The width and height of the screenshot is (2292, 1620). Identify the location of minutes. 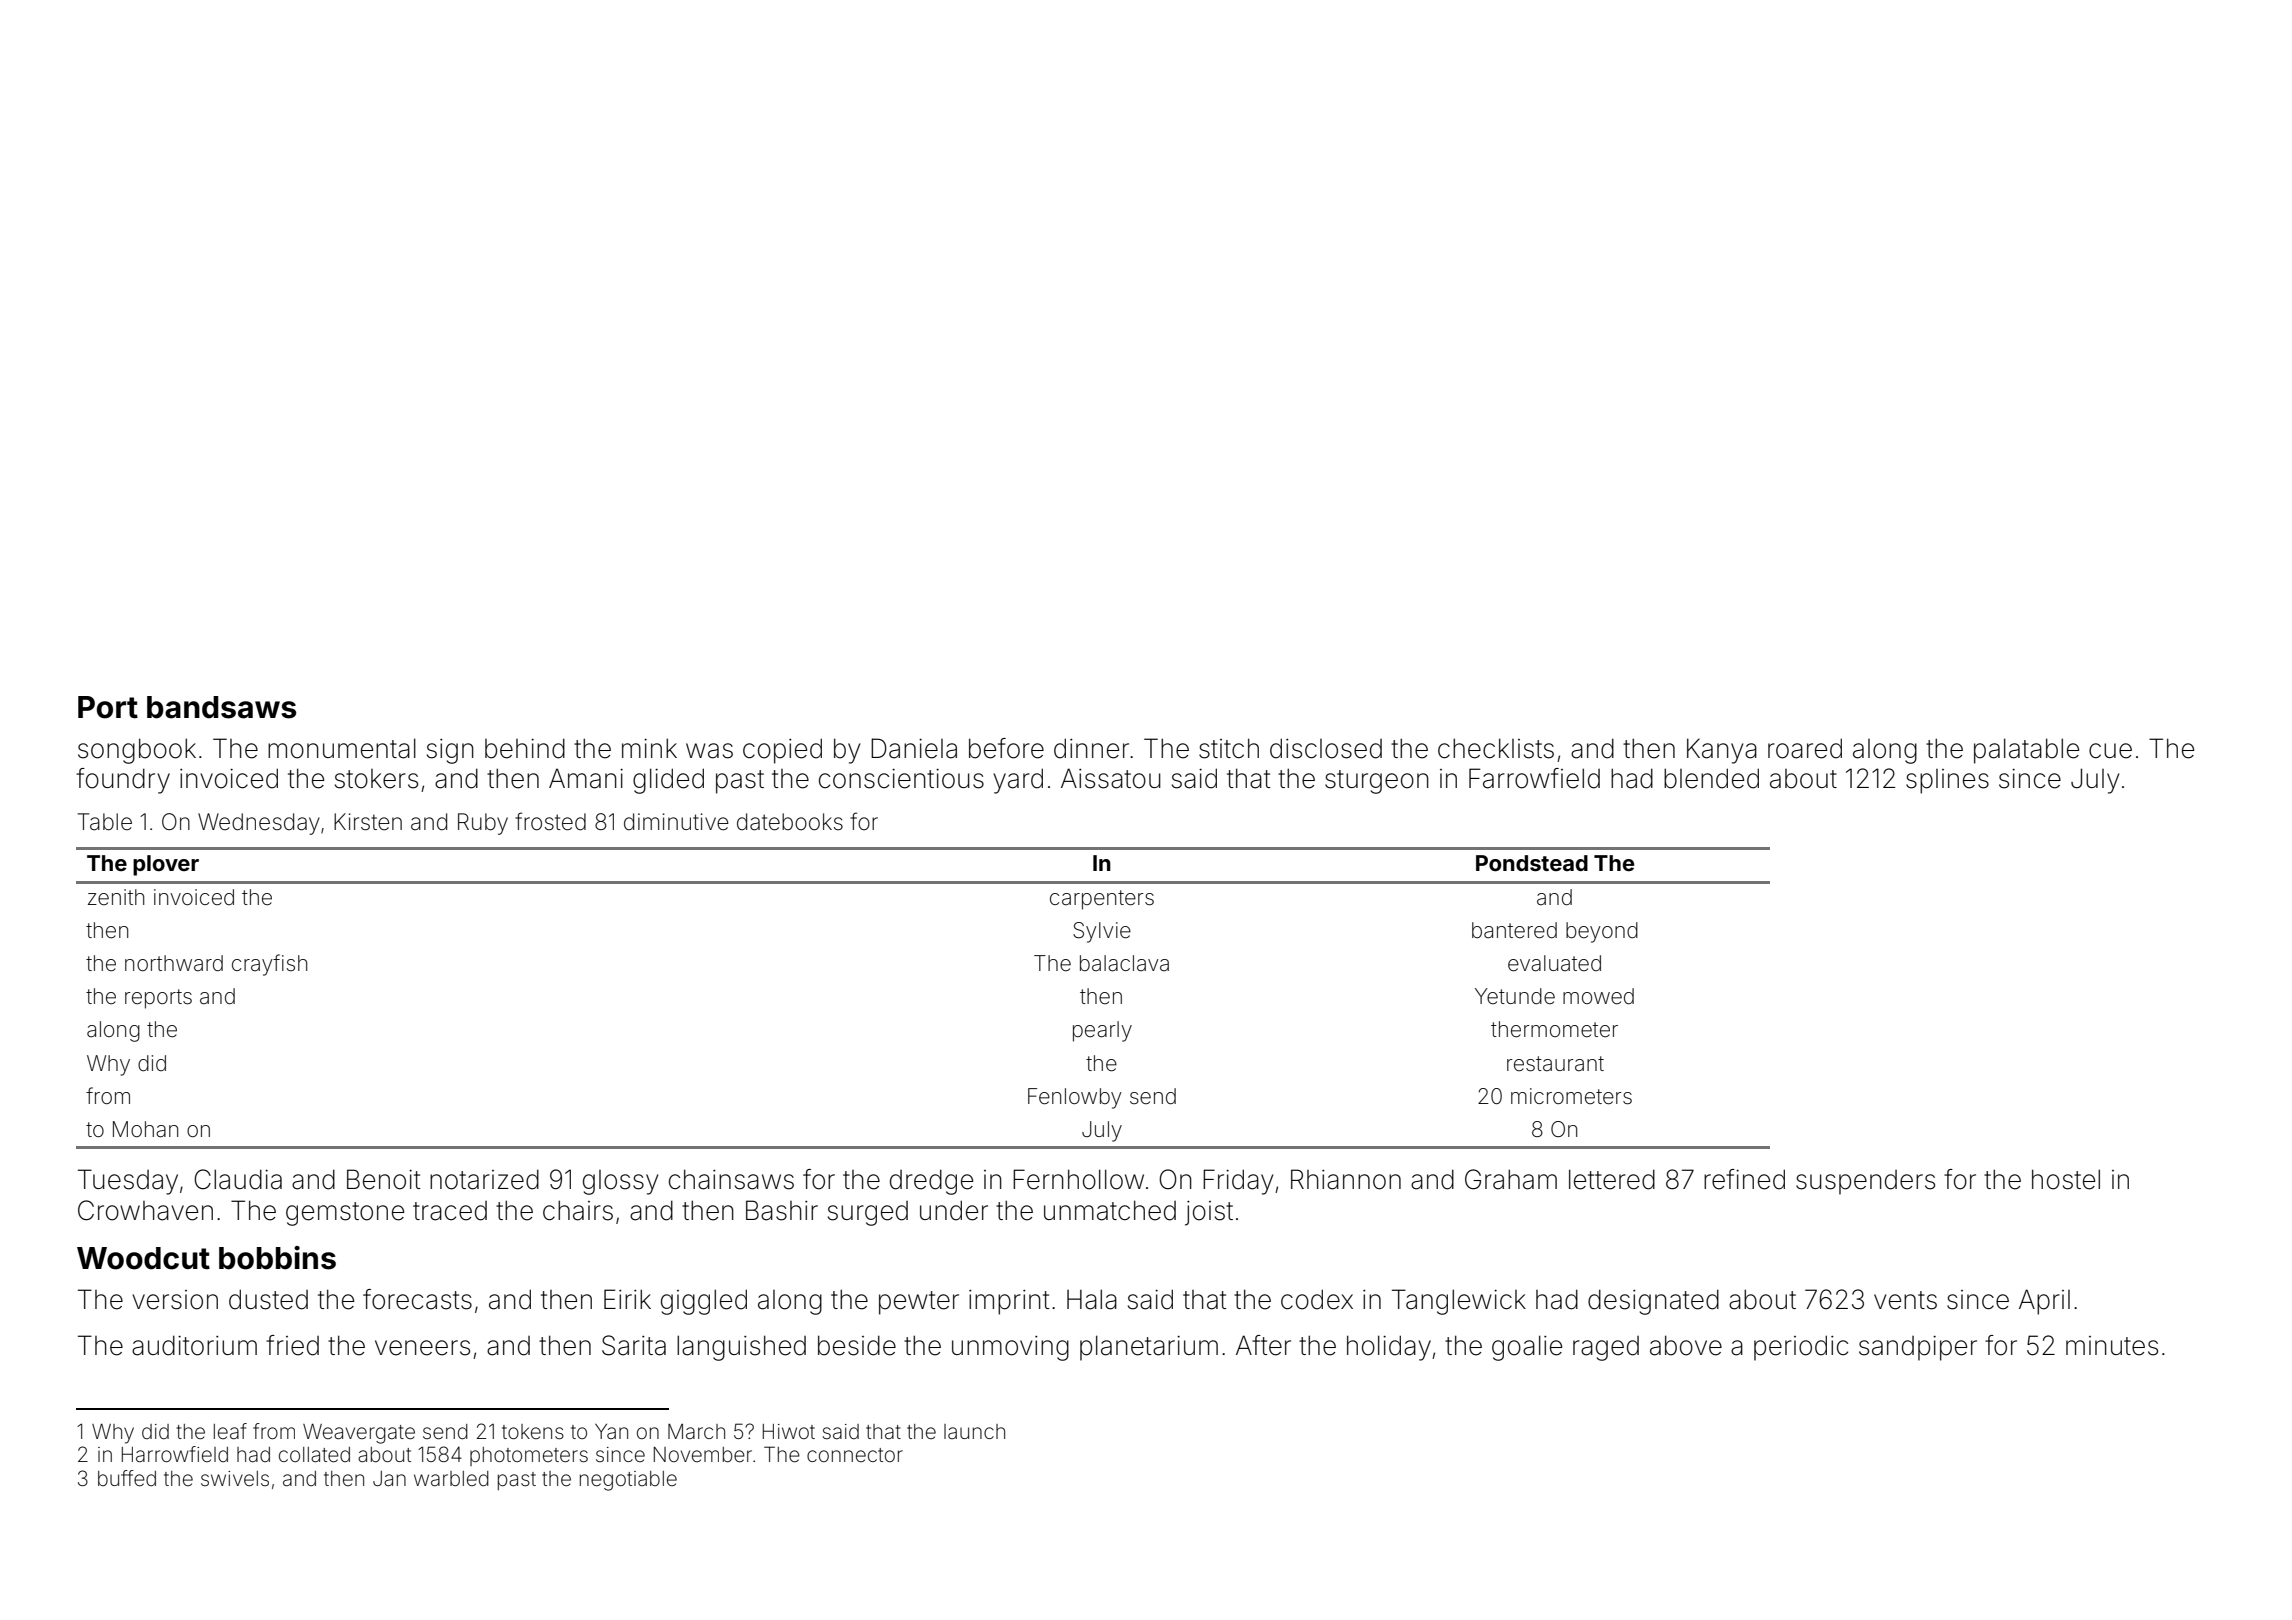
(2112, 1346).
